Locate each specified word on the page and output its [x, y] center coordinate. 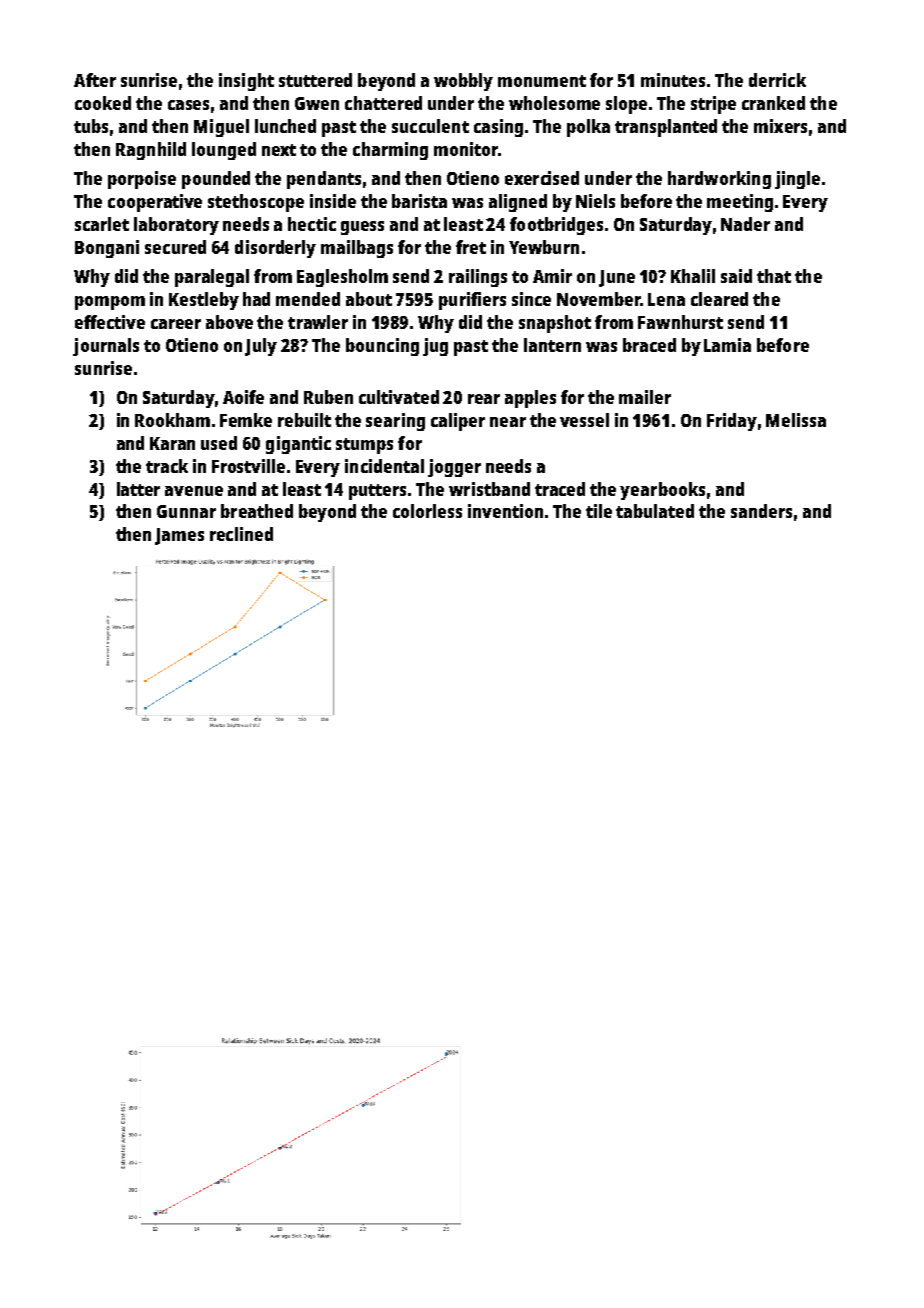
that [774, 276]
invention [505, 511]
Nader [745, 224]
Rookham [172, 420]
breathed [257, 511]
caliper [458, 422]
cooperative [155, 203]
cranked [773, 103]
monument [542, 81]
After [95, 80]
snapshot [555, 324]
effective [110, 322]
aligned [518, 203]
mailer [645, 397]
